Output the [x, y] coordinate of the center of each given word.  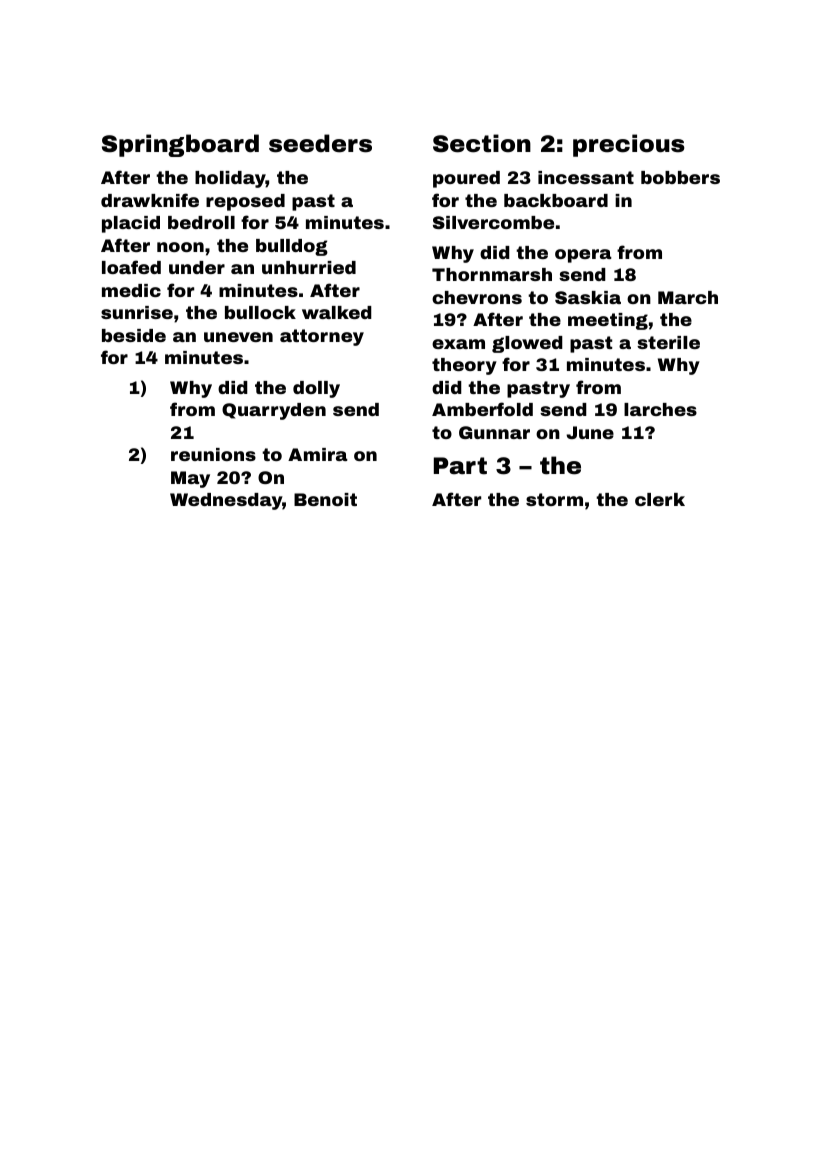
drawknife [150, 200]
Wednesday [226, 501]
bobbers [680, 177]
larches [660, 409]
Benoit [325, 499]
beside [134, 335]
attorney [322, 337]
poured [466, 179]
